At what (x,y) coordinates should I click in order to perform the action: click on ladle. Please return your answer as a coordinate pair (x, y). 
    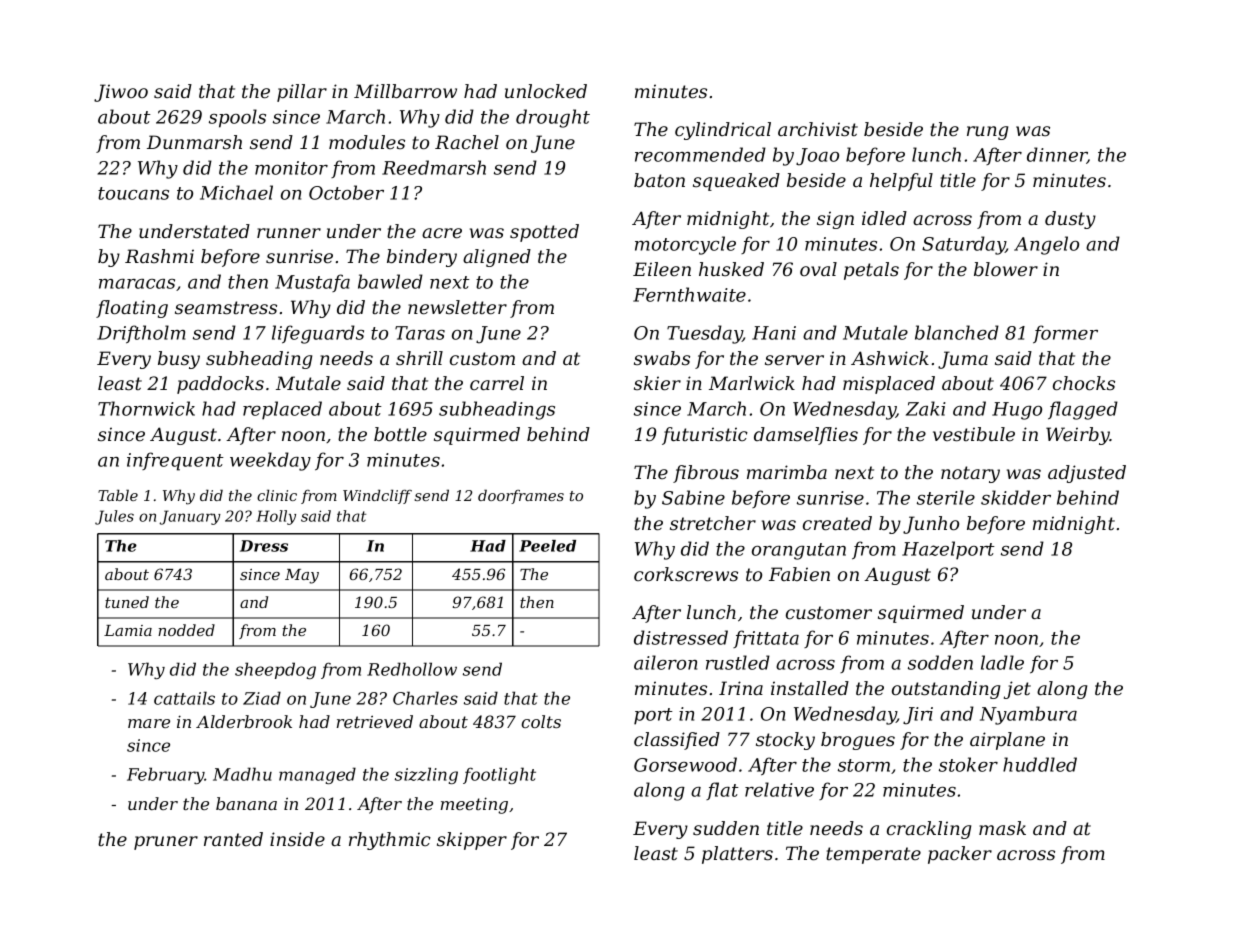
    Looking at the image, I should click on (1002, 662).
